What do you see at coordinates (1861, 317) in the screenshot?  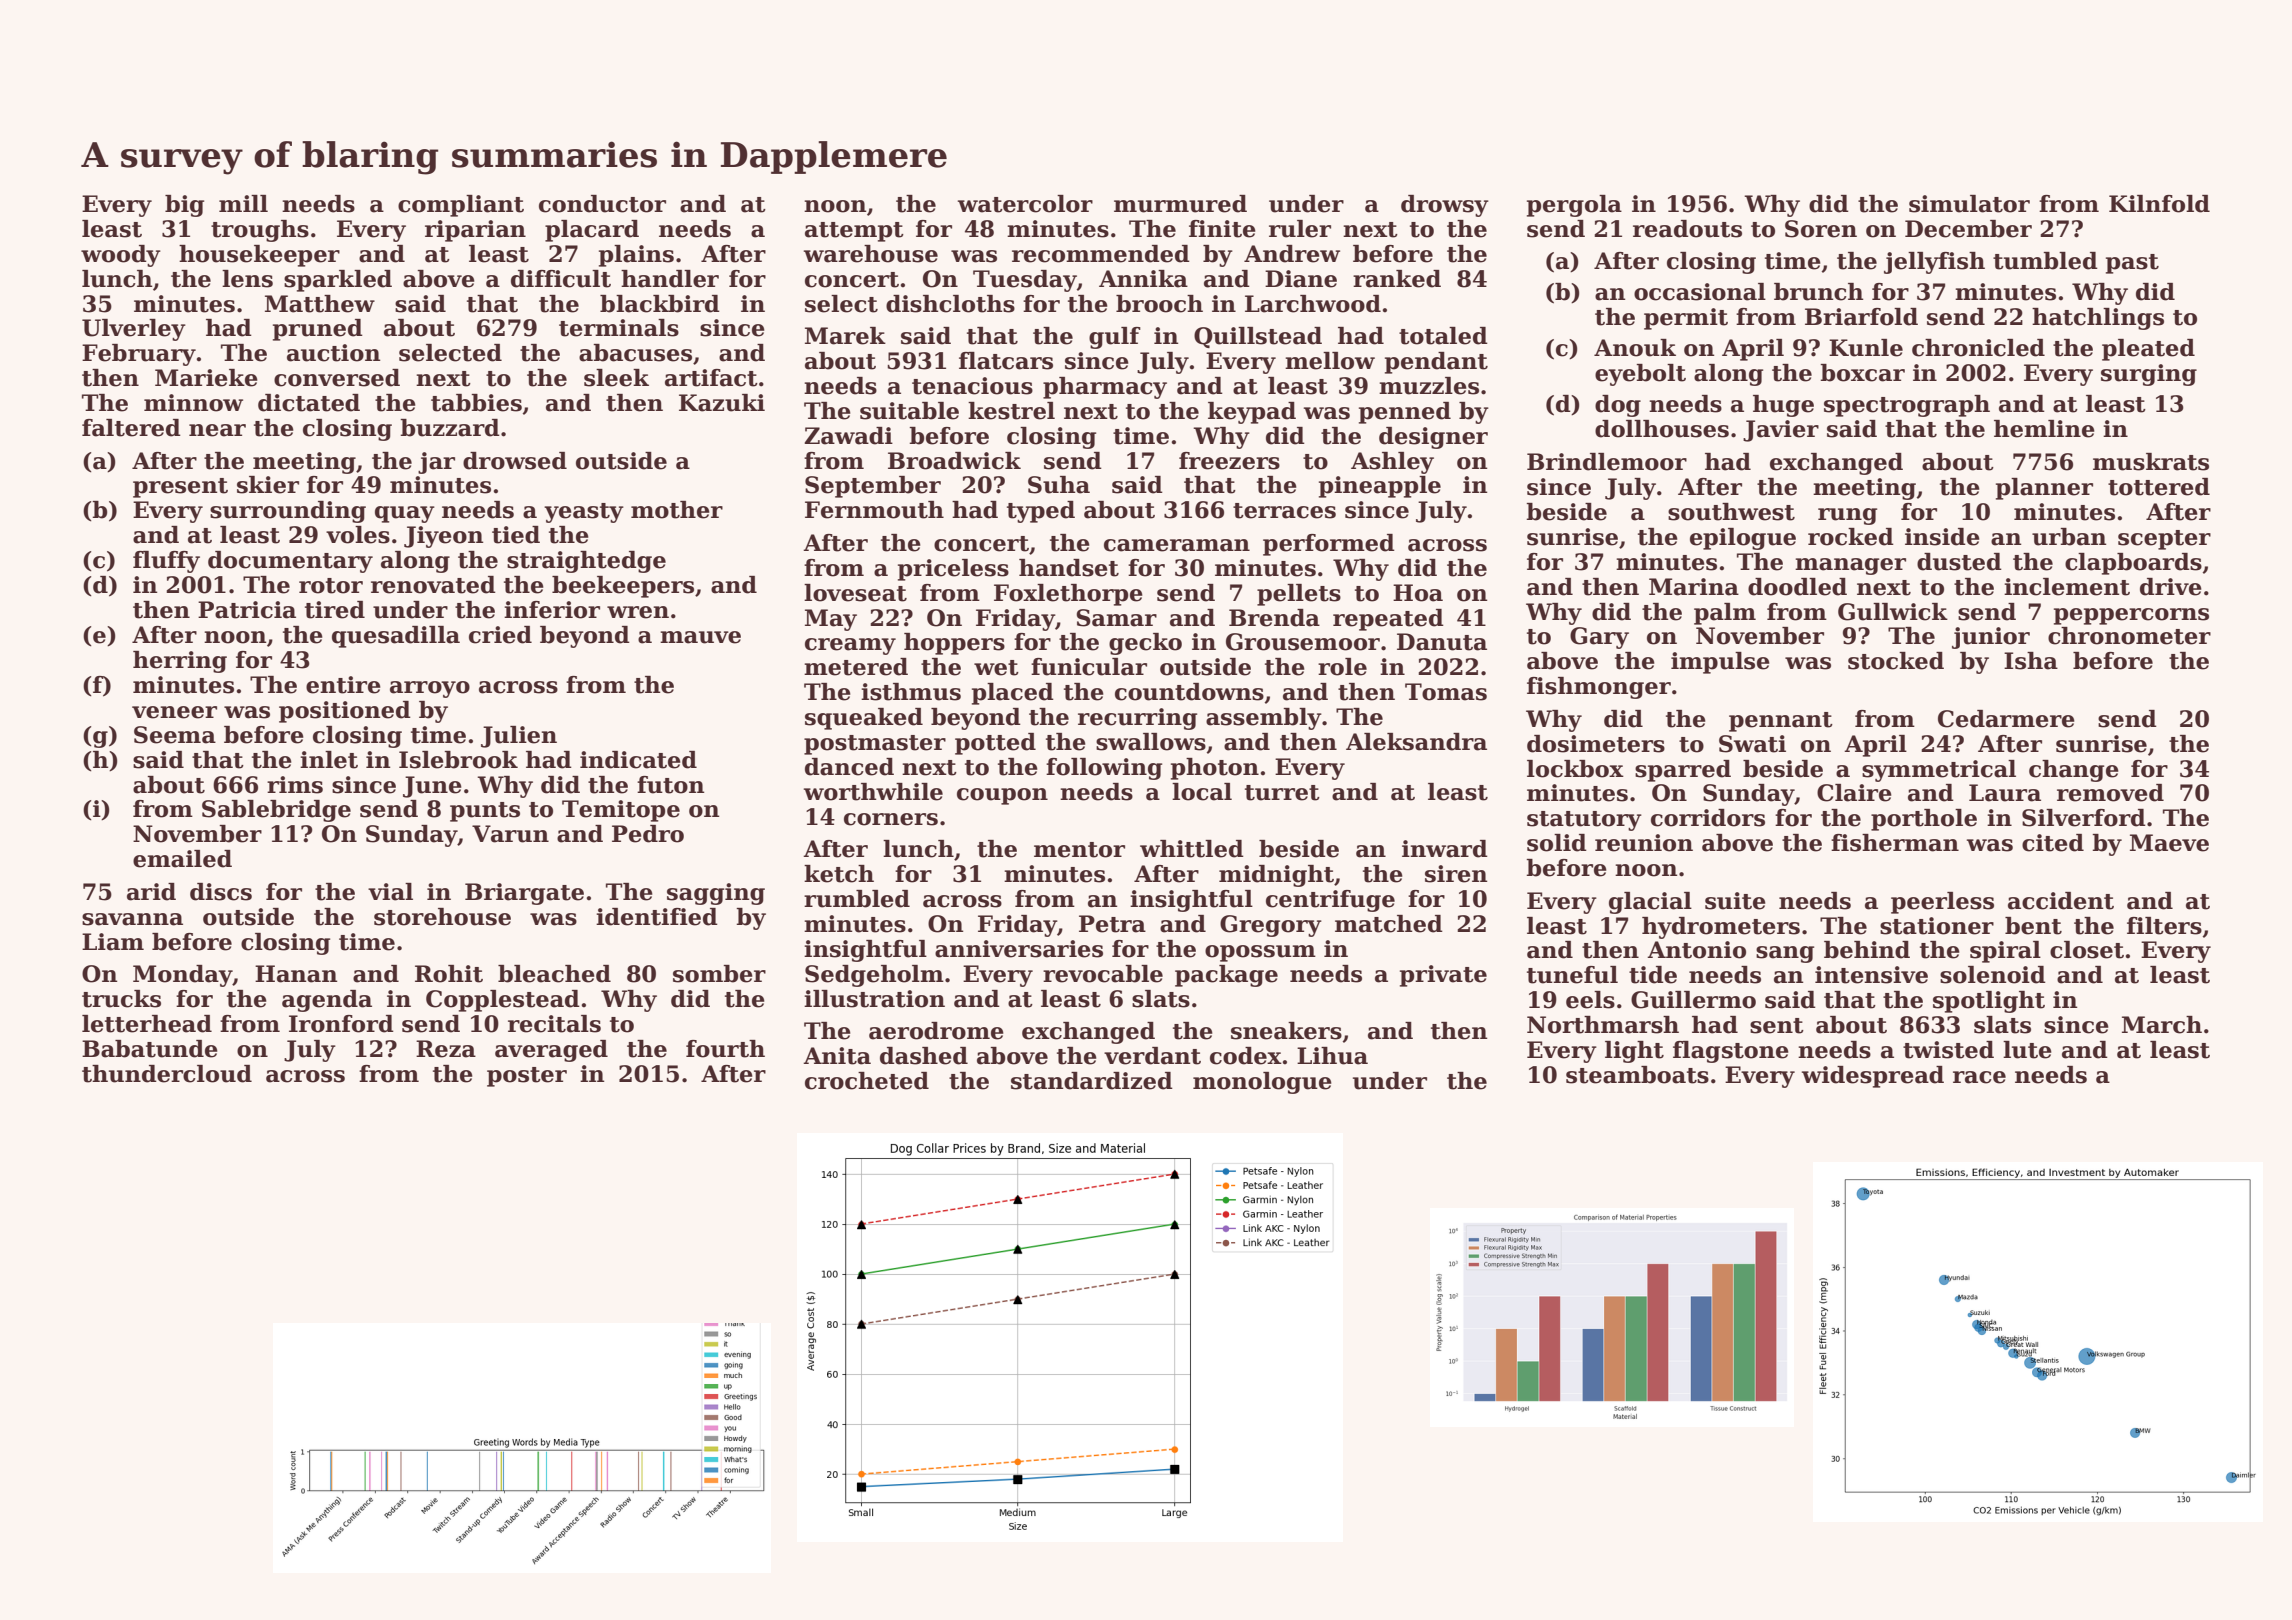 I see `Briarfold` at bounding box center [1861, 317].
